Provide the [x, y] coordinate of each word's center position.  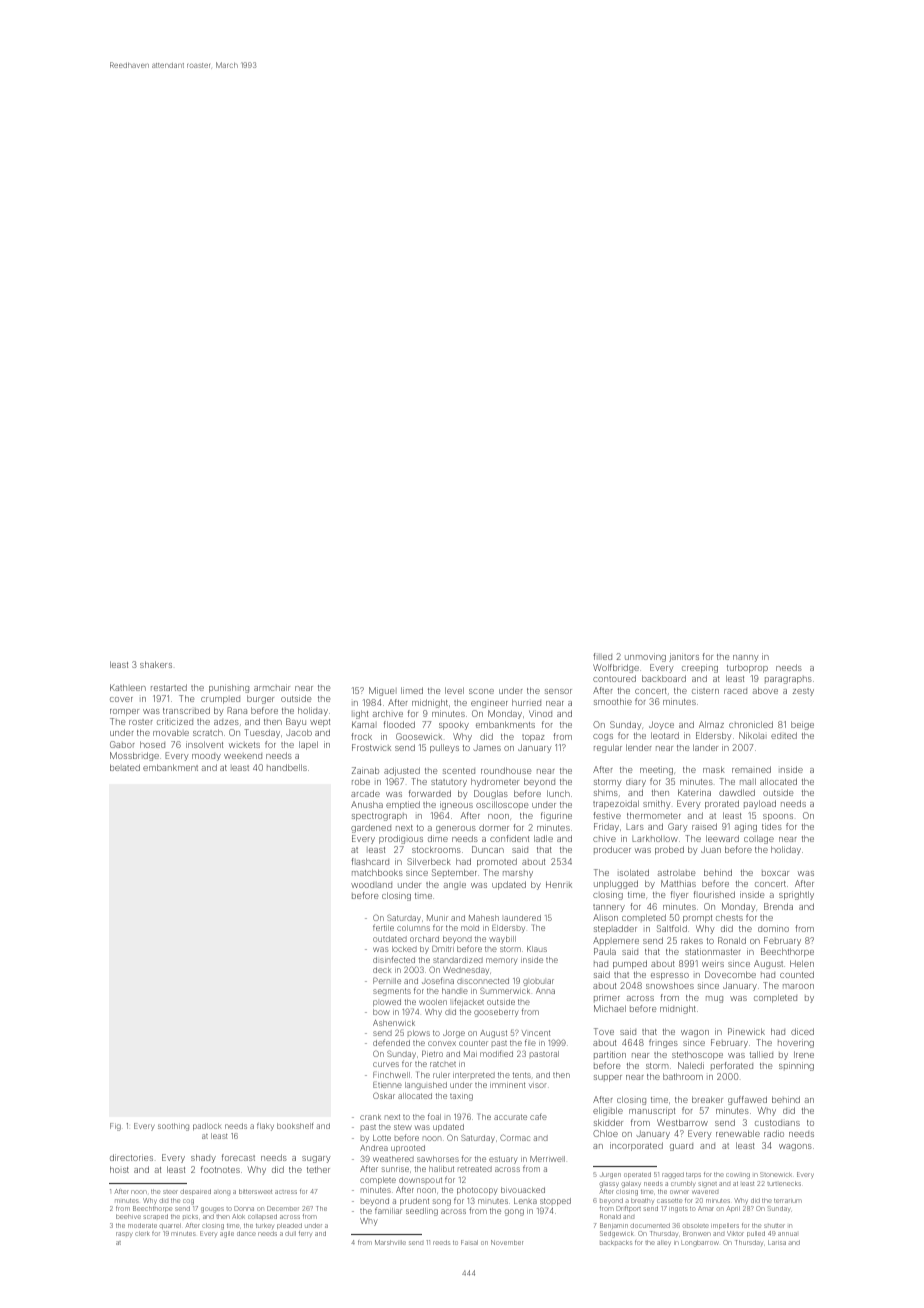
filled [602, 656]
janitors [684, 657]
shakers [156, 664]
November [507, 1242]
